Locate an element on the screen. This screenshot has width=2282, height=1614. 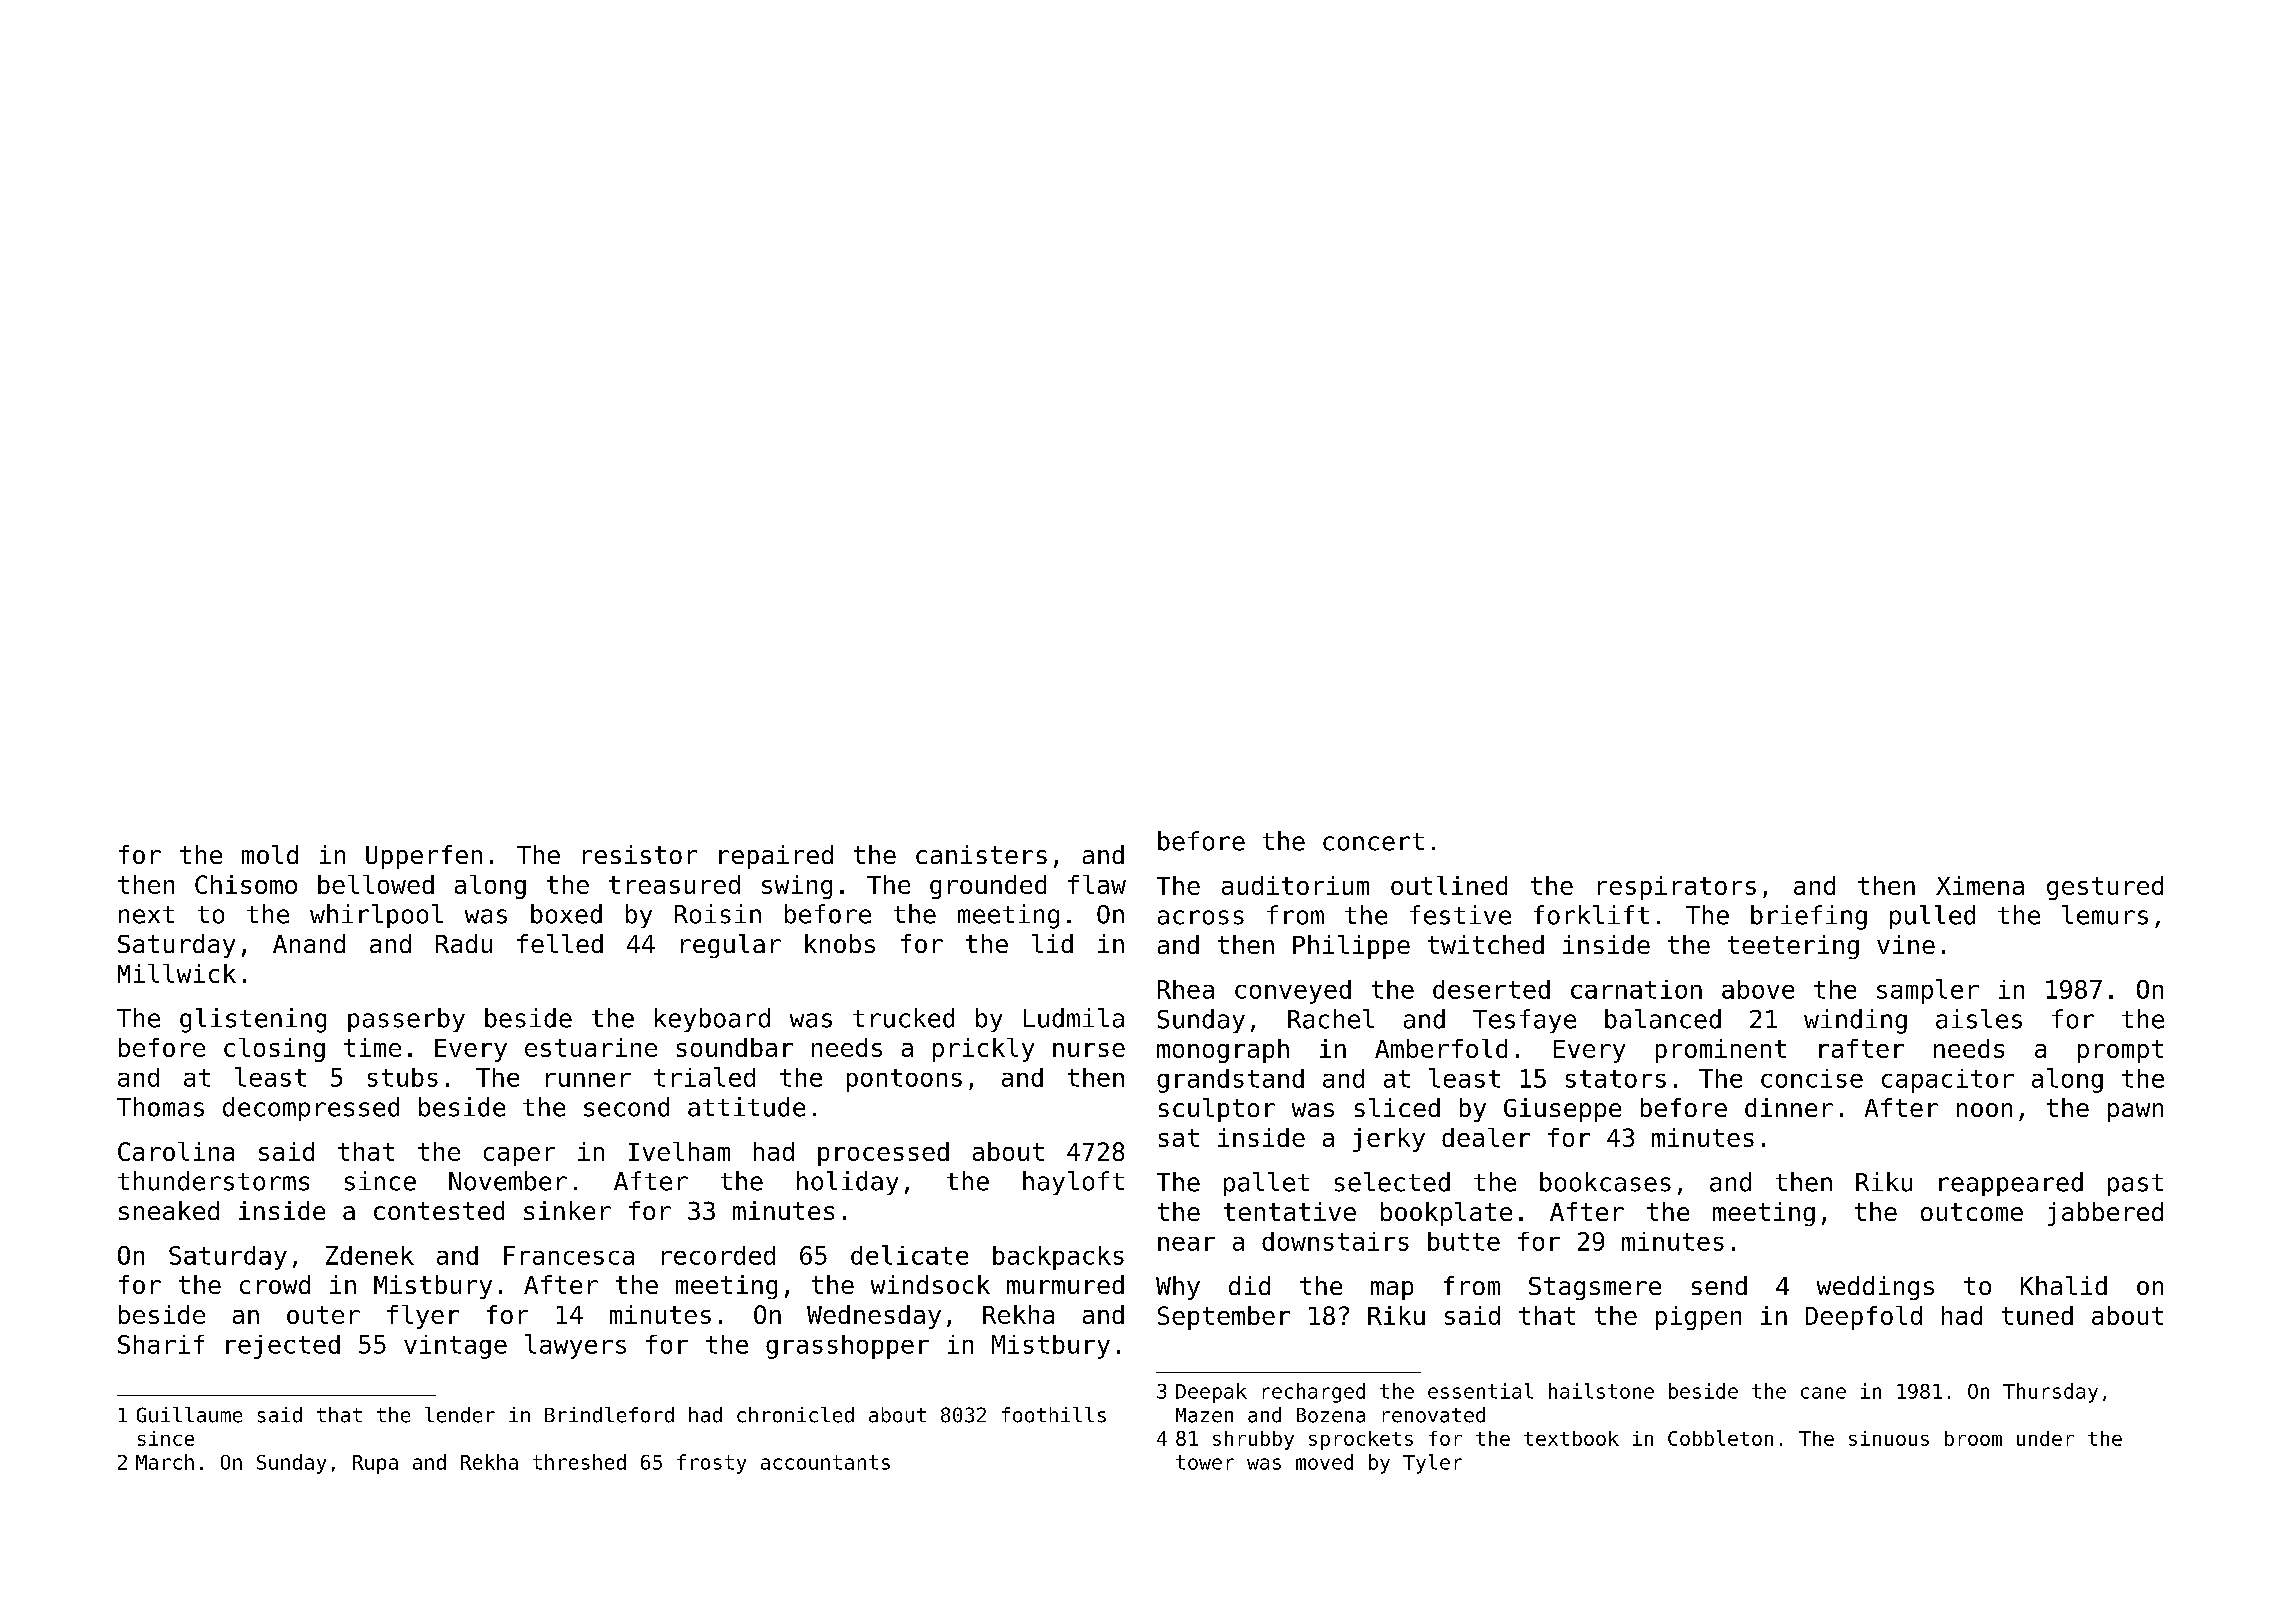
sneaked is located at coordinates (169, 1210).
